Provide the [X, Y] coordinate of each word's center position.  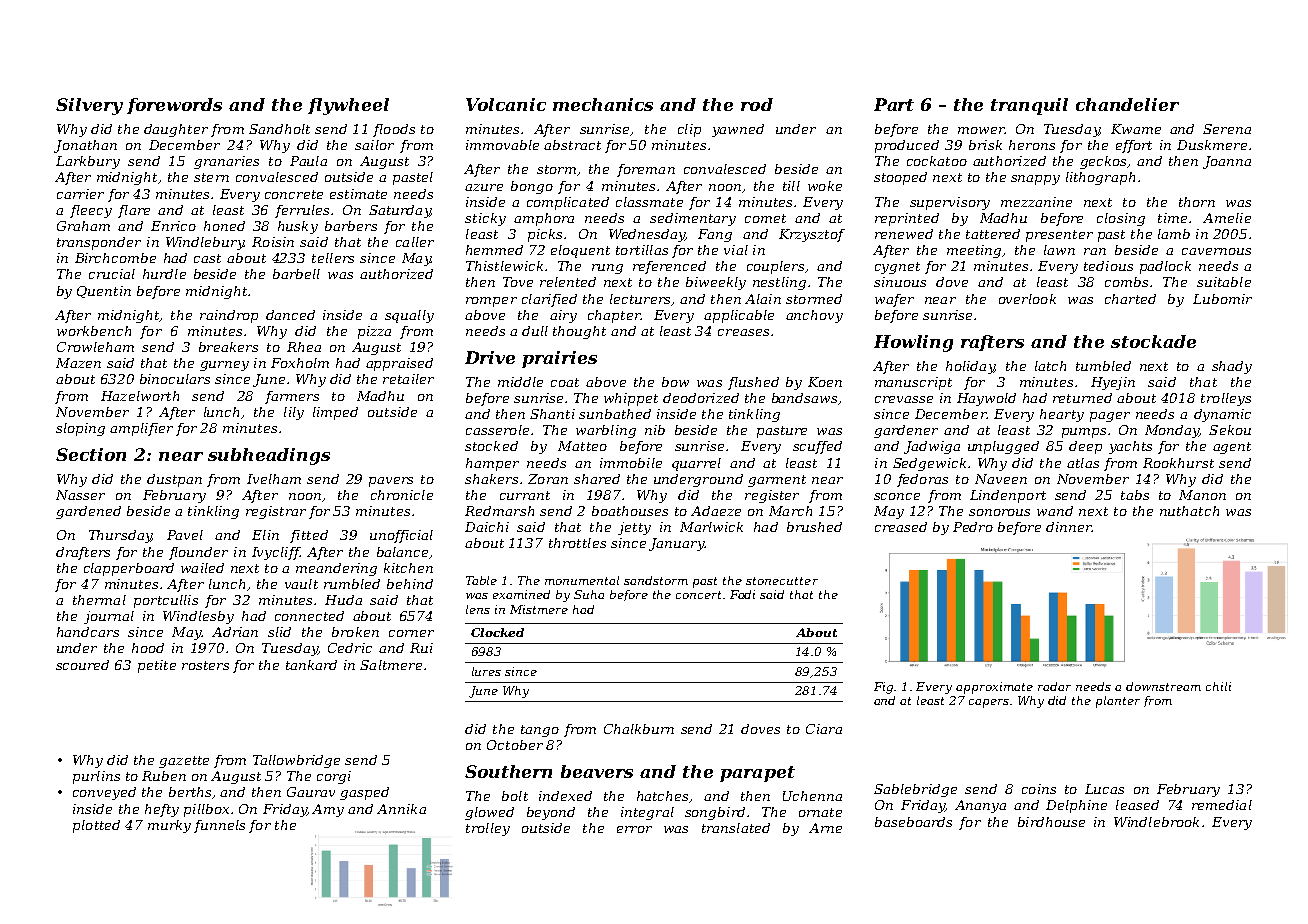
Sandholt [279, 129]
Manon [1202, 495]
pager [1110, 417]
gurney [224, 366]
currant [525, 495]
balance [402, 552]
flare [134, 211]
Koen [825, 382]
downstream [1163, 686]
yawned [738, 130]
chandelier [1127, 104]
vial [736, 250]
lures [486, 671]
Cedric [350, 648]
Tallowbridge [296, 761]
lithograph [1100, 178]
